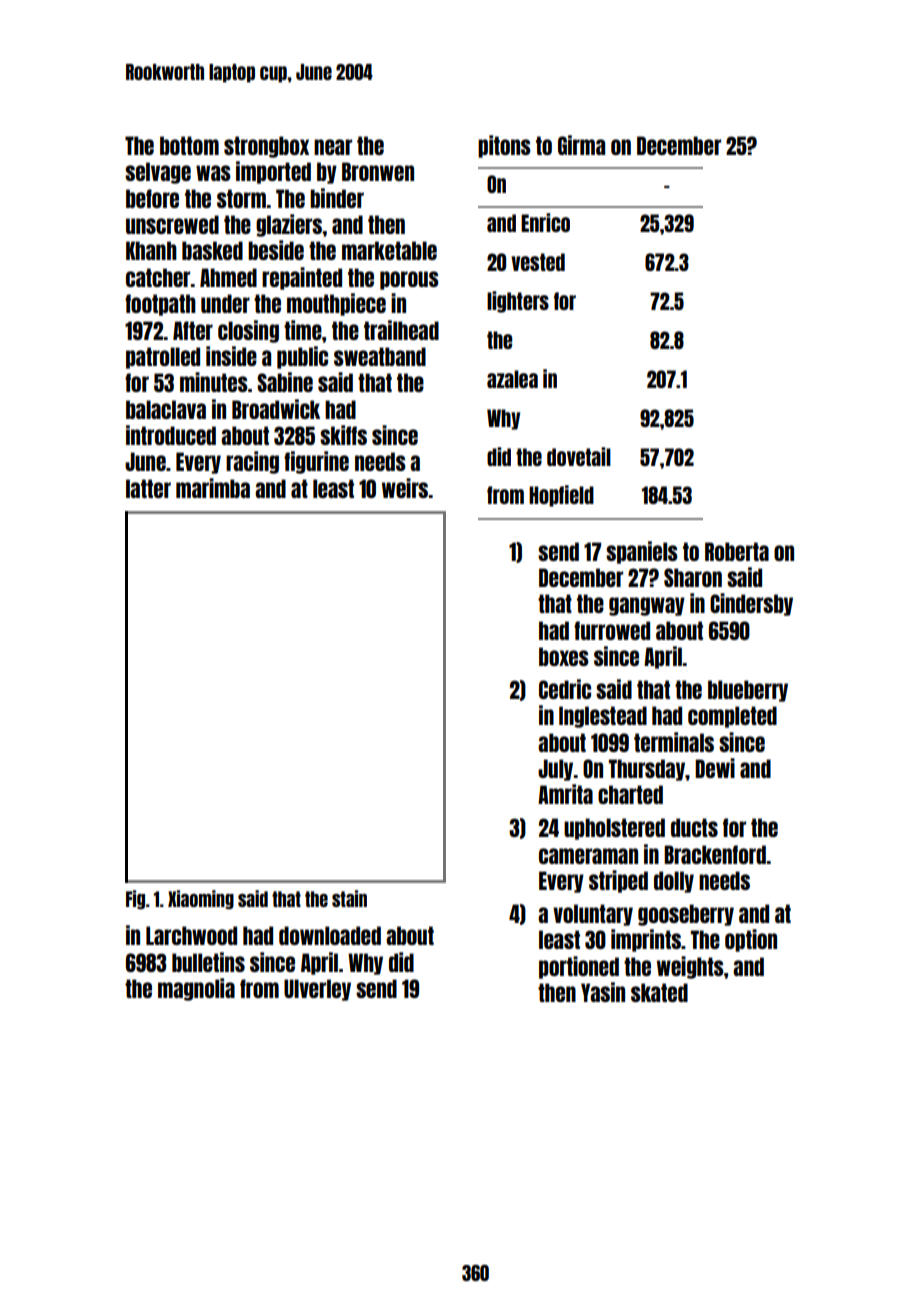 The image size is (924, 1311). I want to click on bulletins, so click(208, 962).
